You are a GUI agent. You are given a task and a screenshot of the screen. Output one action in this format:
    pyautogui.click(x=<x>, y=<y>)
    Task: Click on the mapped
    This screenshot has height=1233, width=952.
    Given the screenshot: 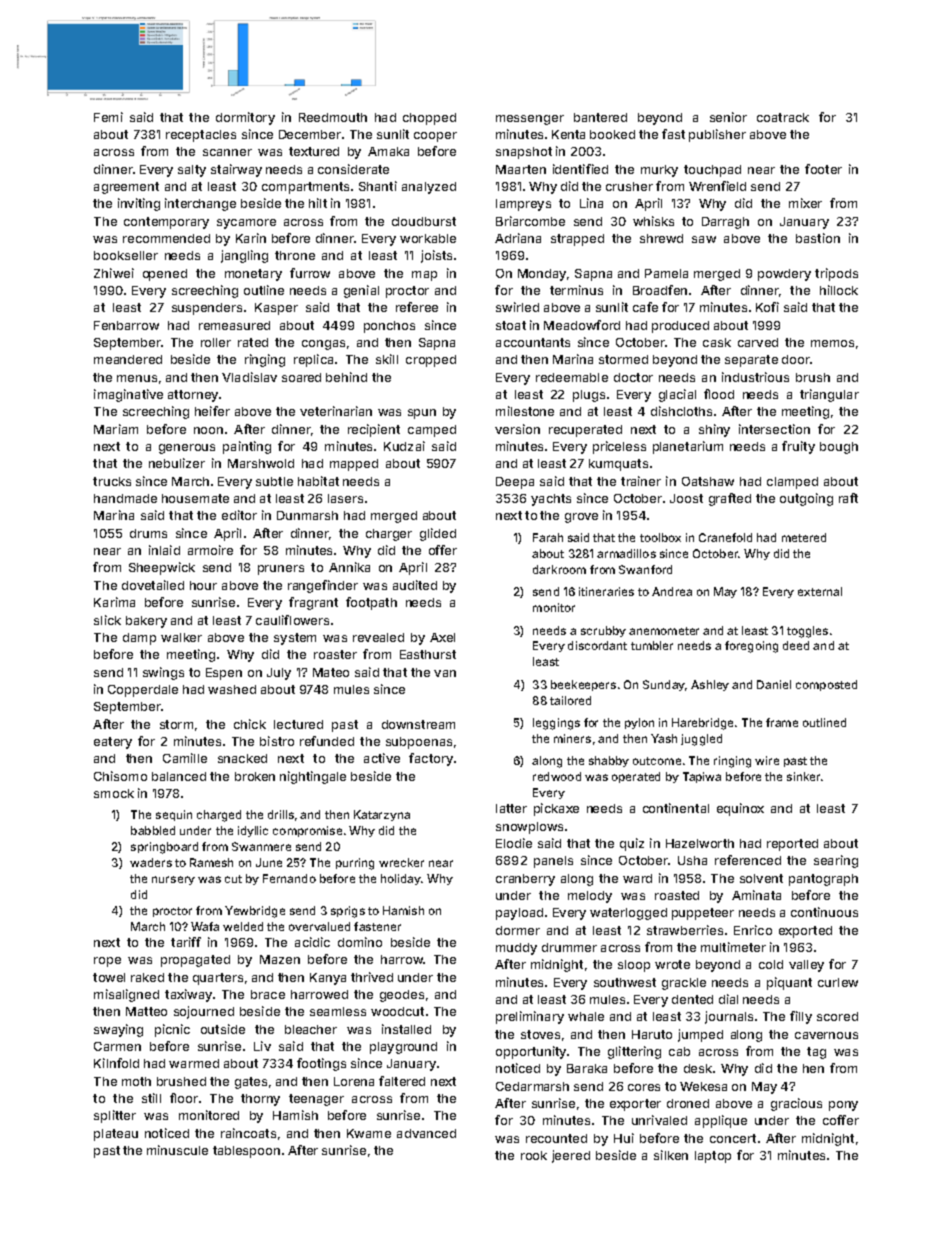 What is the action you would take?
    pyautogui.click(x=354, y=465)
